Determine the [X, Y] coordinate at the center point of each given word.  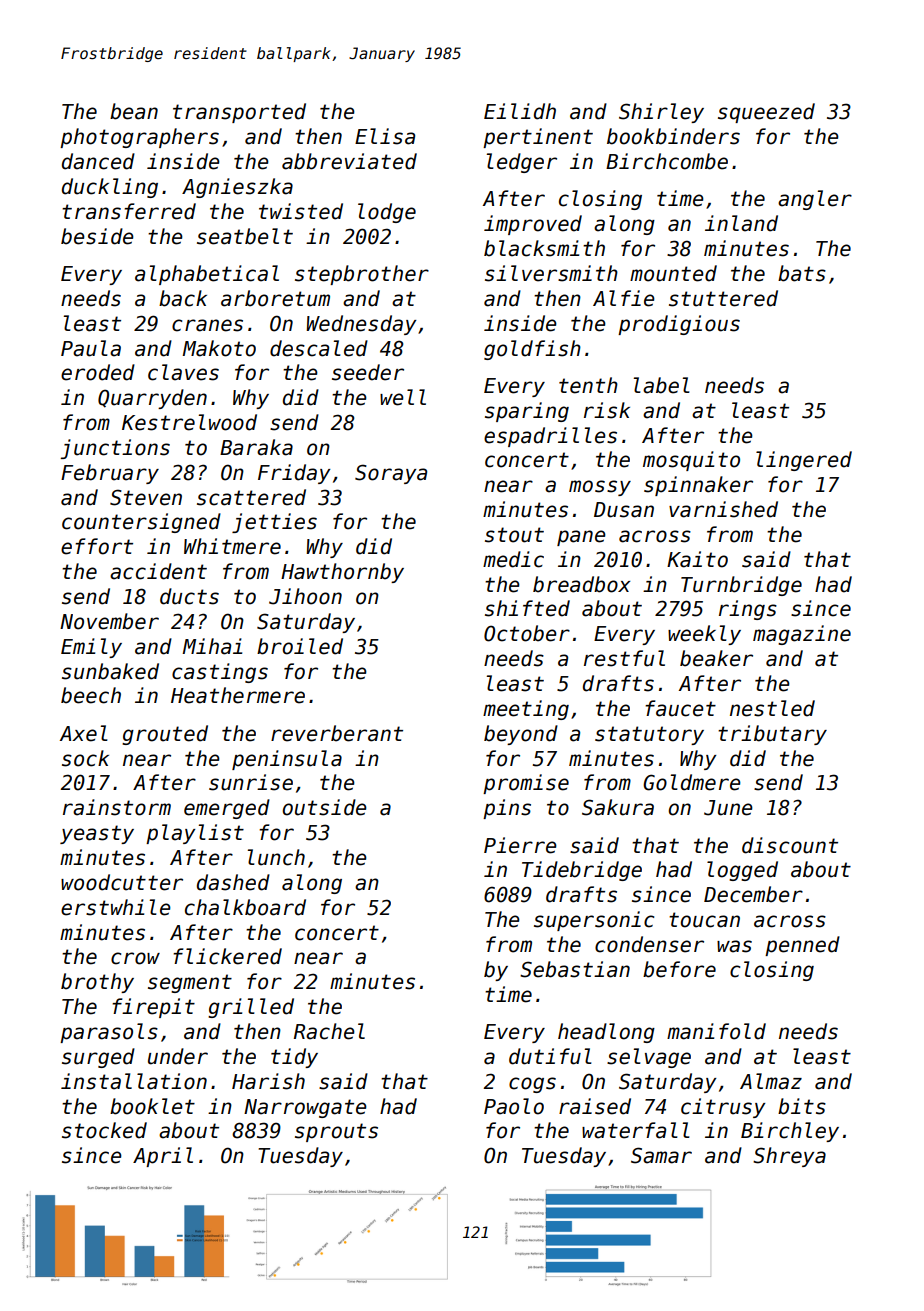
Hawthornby [342, 573]
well [403, 397]
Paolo [514, 1106]
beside [97, 236]
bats [802, 273]
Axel [84, 733]
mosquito [691, 461]
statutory [649, 735]
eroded [98, 372]
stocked [104, 1130]
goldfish [532, 350]
